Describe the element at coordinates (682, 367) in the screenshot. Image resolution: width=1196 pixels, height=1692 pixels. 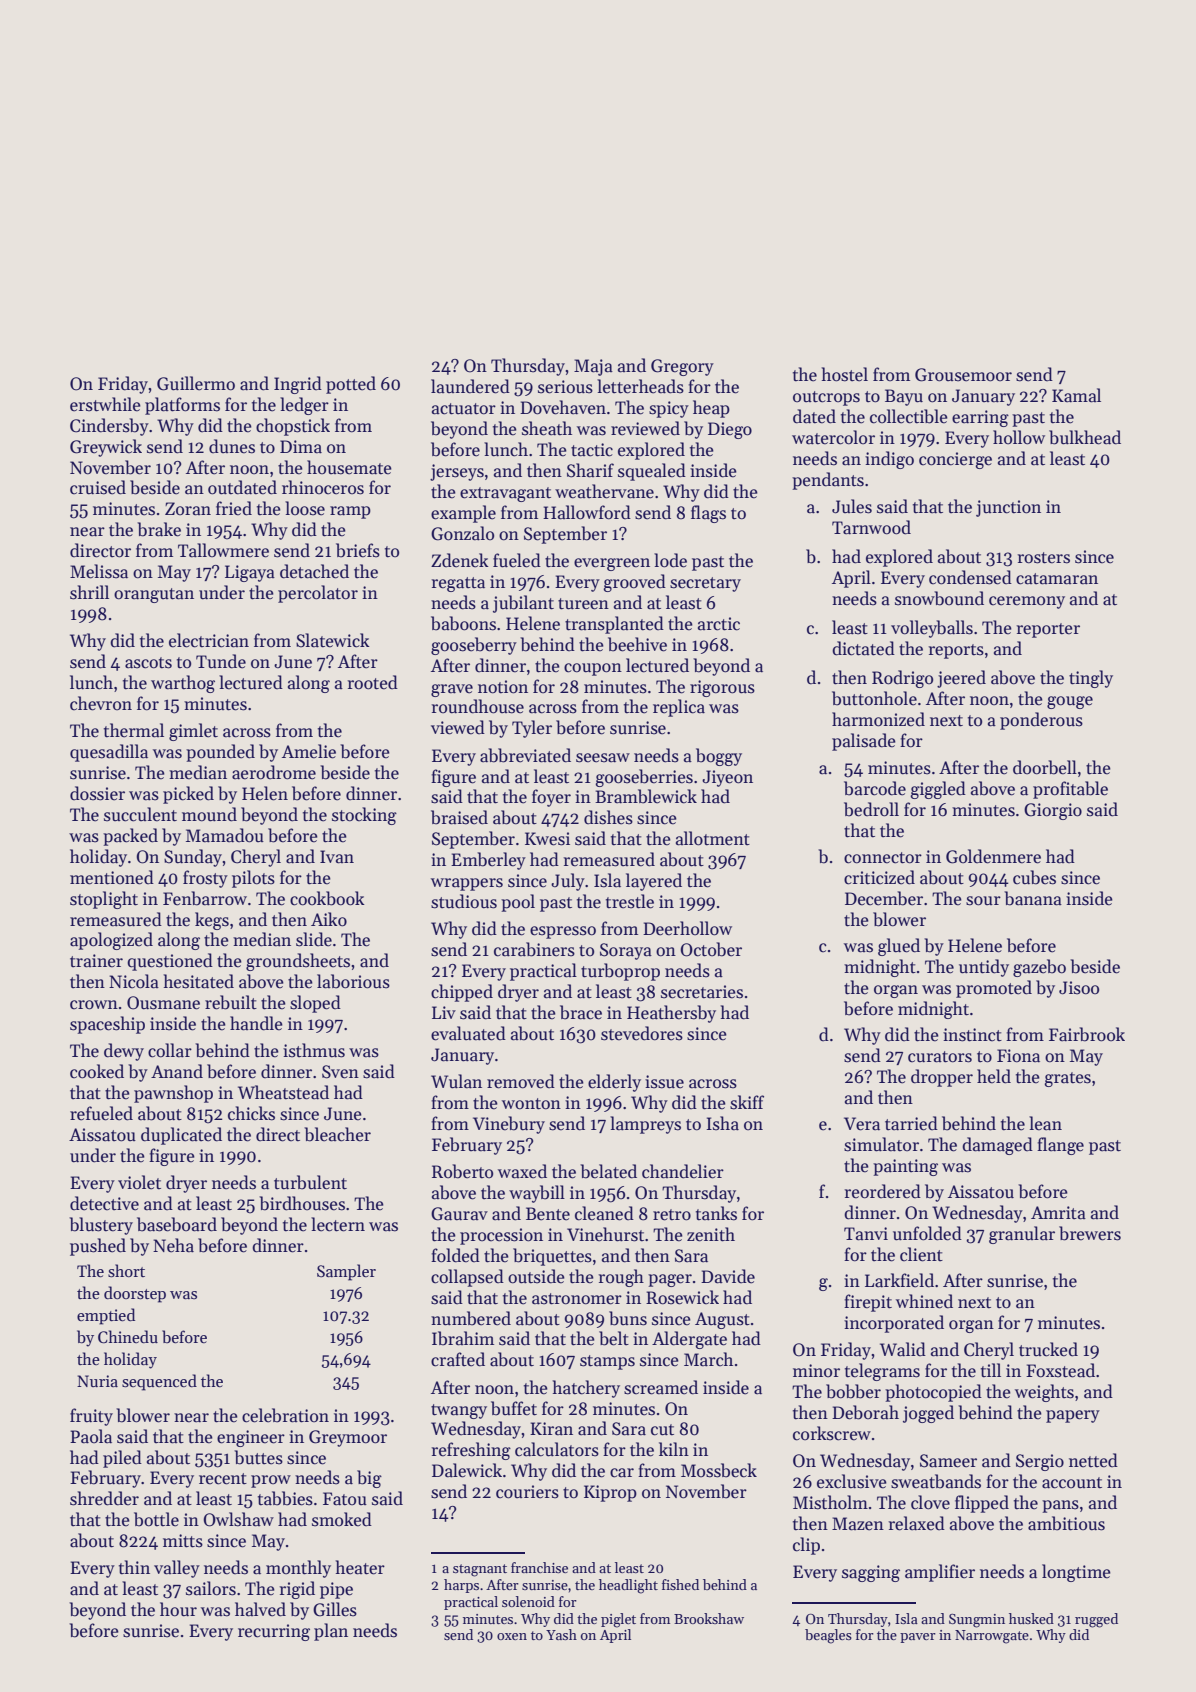
I see `Gregory` at that location.
